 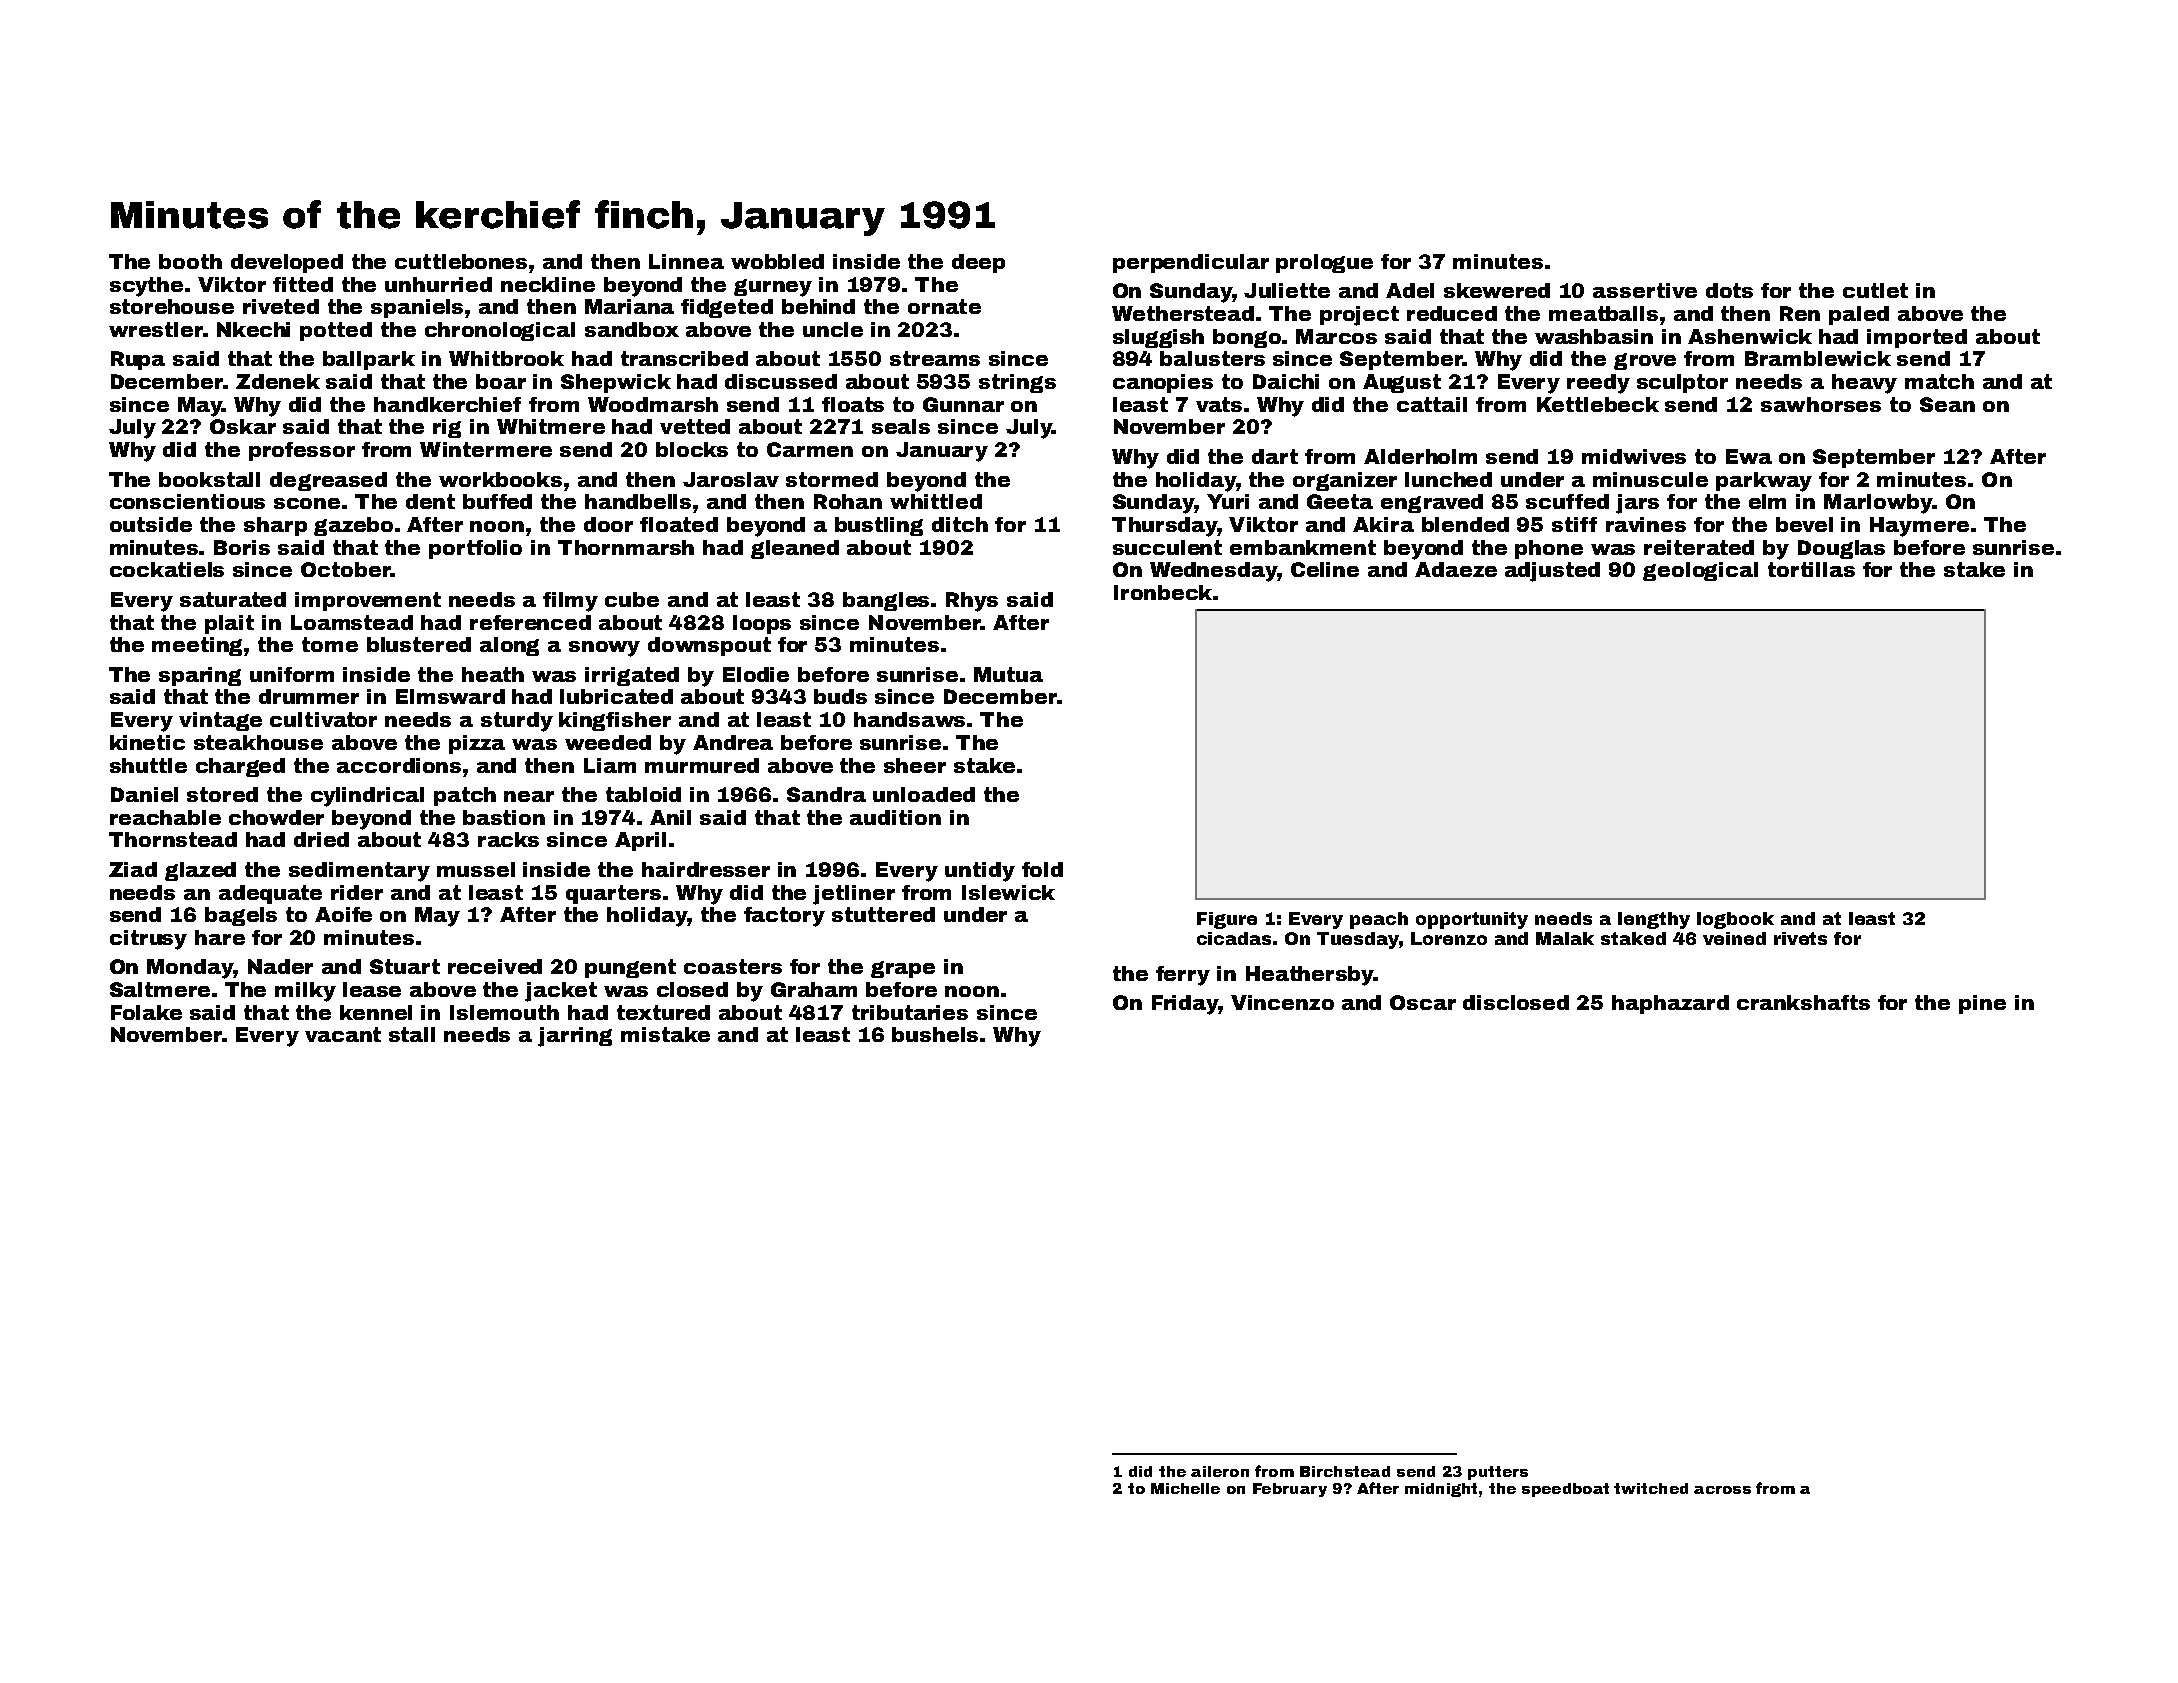 I want to click on February, so click(x=1290, y=1490).
